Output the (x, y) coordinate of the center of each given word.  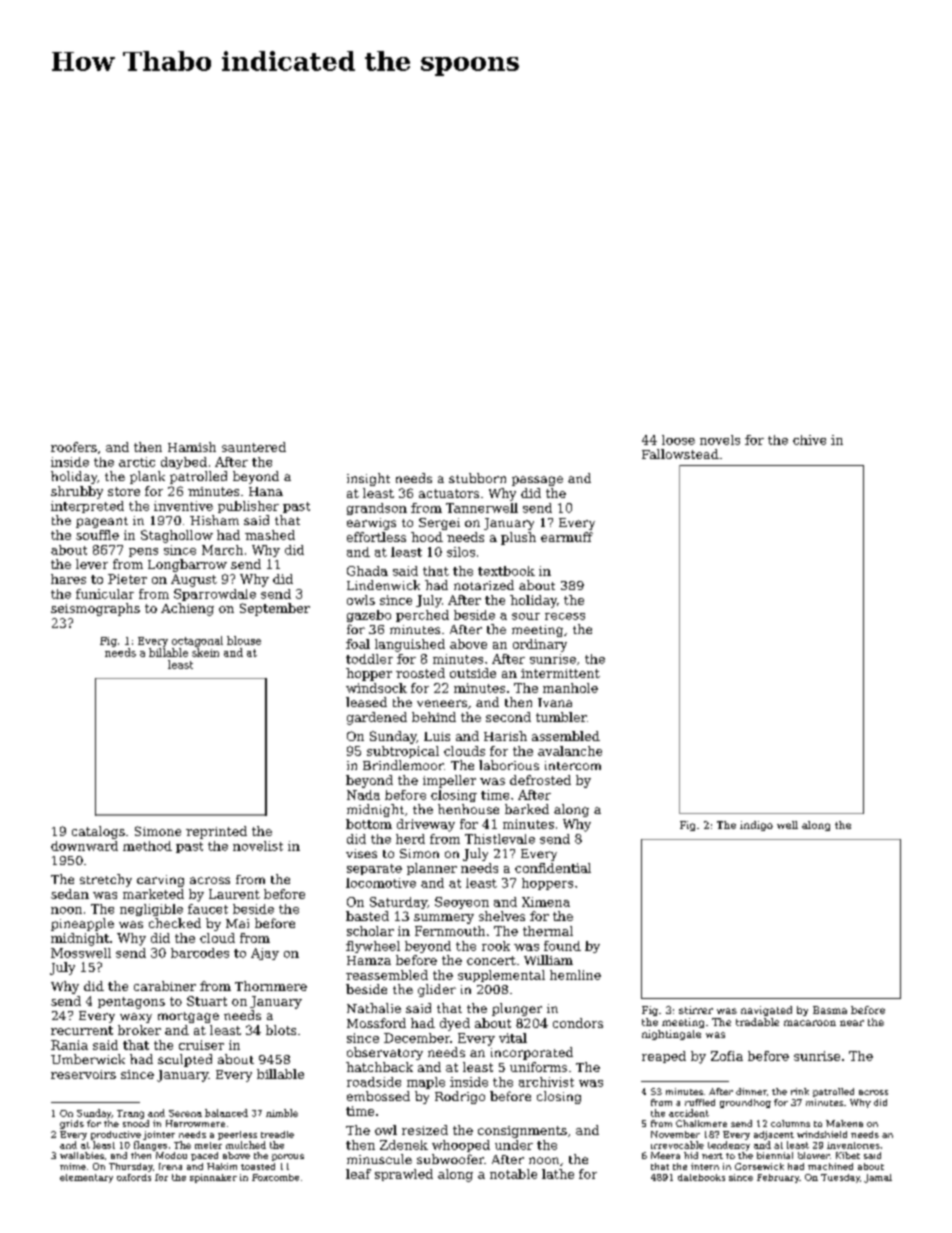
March (222, 550)
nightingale (671, 1035)
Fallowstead (680, 454)
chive (809, 440)
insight (368, 479)
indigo (756, 826)
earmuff (567, 537)
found (562, 946)
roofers (74, 447)
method (147, 846)
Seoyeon (462, 903)
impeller (449, 781)
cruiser (201, 1045)
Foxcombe (275, 1177)
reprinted (216, 832)
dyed (455, 1024)
